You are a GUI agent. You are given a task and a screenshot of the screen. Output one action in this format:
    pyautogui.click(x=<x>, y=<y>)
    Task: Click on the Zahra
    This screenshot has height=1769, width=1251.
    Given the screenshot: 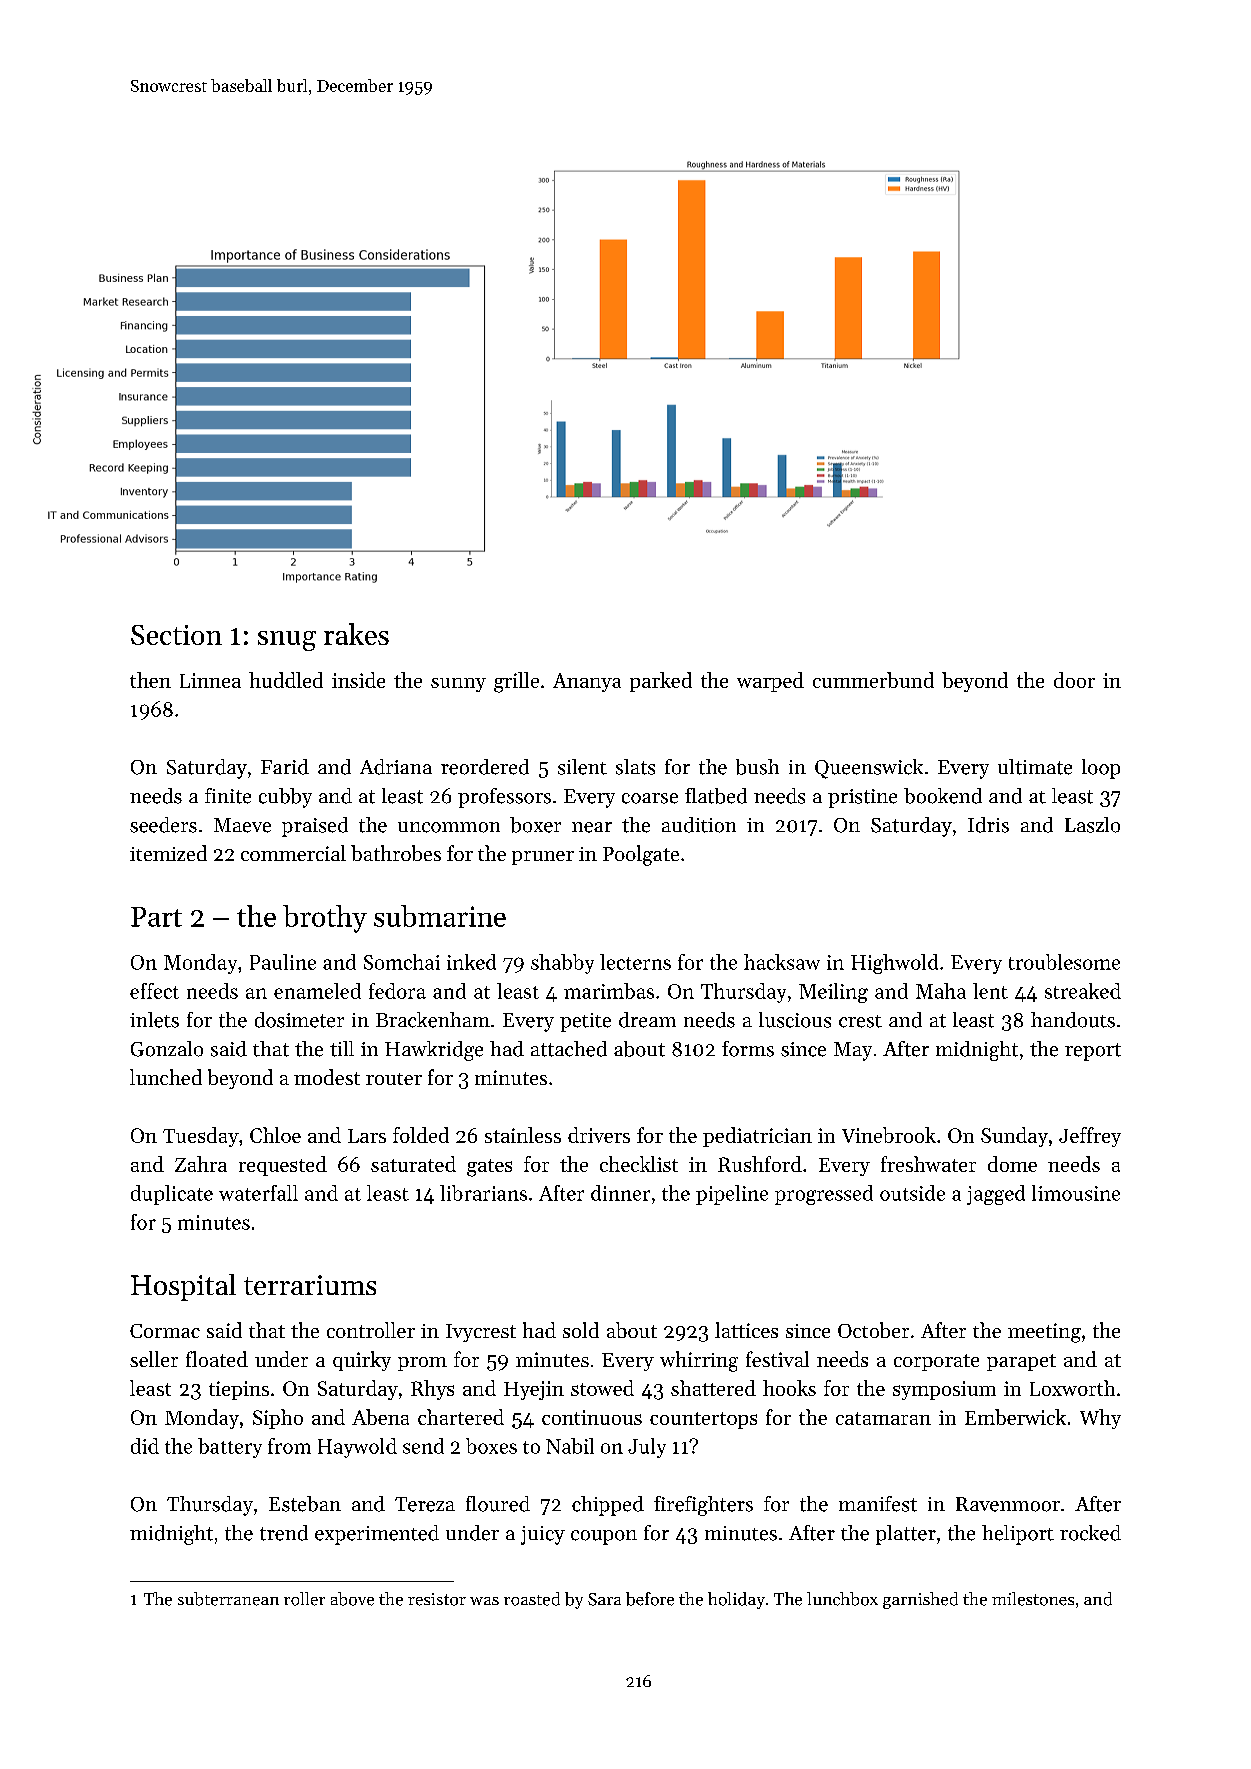 What is the action you would take?
    pyautogui.click(x=201, y=1164)
